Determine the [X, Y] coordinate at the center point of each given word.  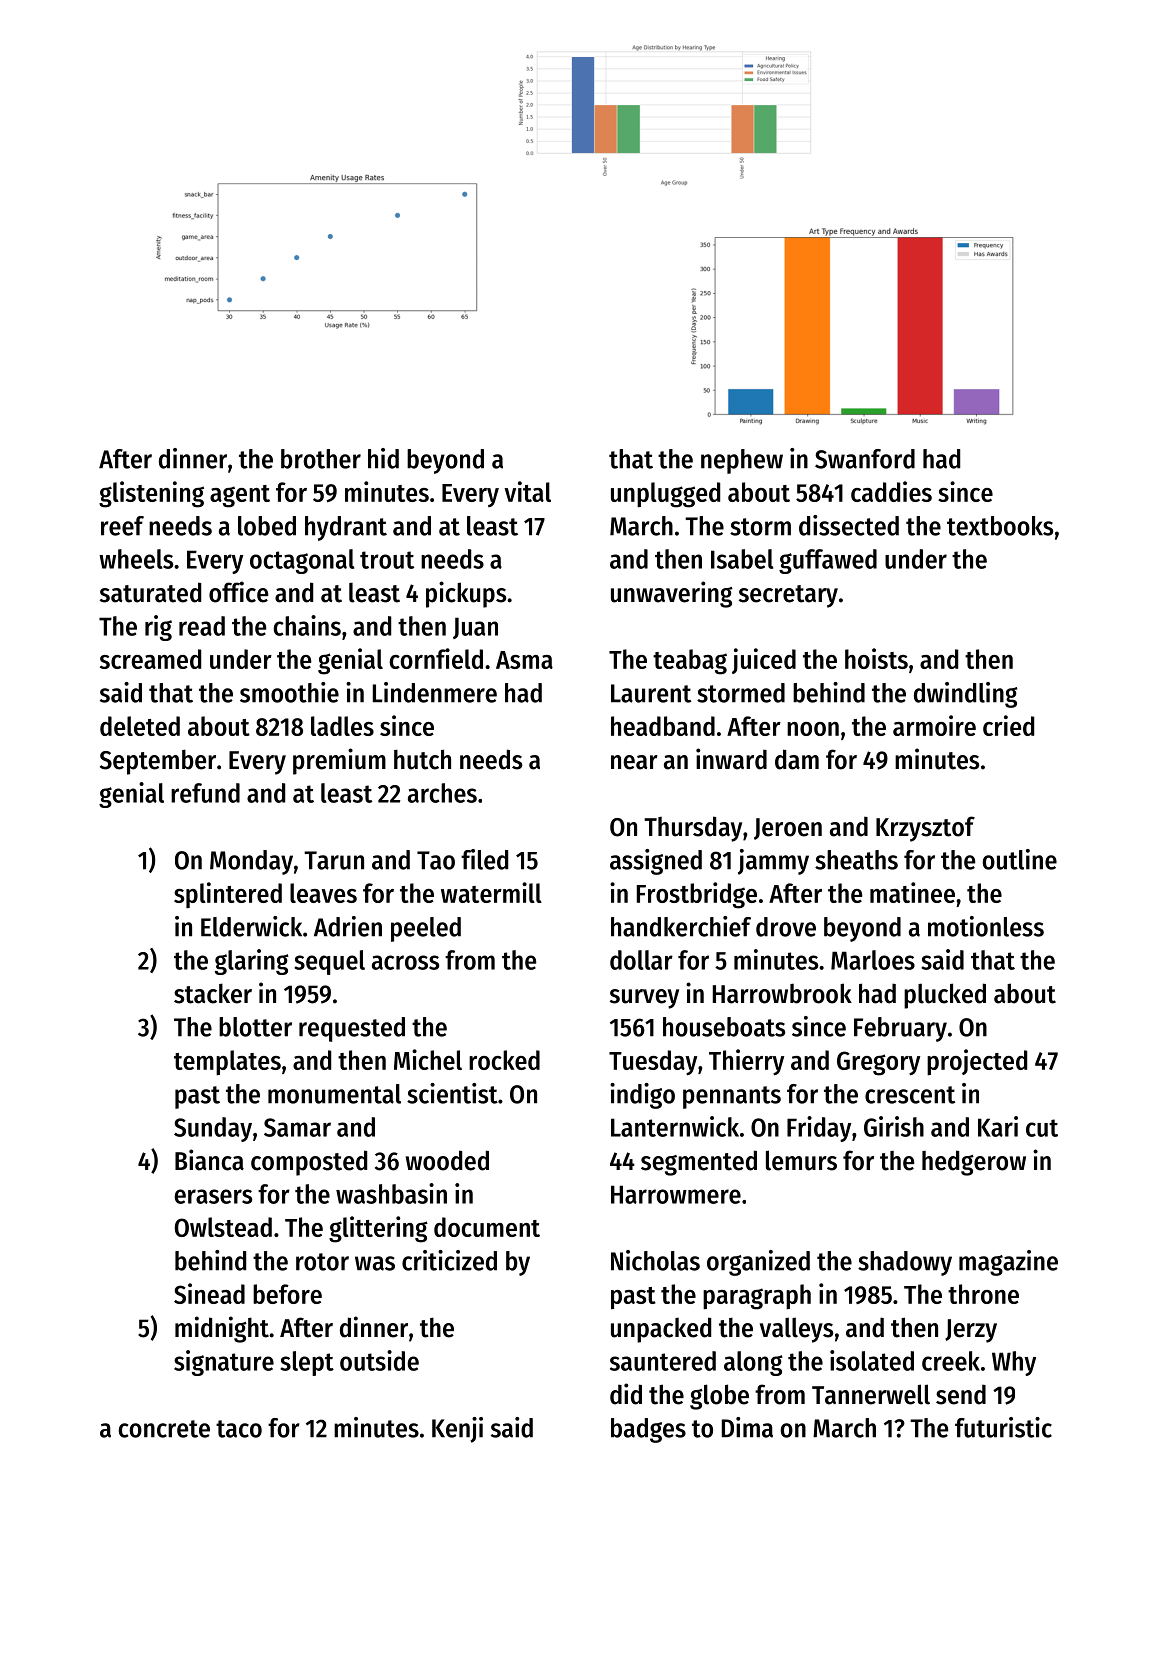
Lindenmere [435, 692]
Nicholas [655, 1260]
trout [387, 560]
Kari [998, 1126]
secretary [788, 596]
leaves [323, 893]
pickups [466, 594]
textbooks [1000, 526]
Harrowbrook [782, 993]
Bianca [209, 1160]
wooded [447, 1160]
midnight [222, 1329]
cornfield [436, 658]
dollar [641, 960]
